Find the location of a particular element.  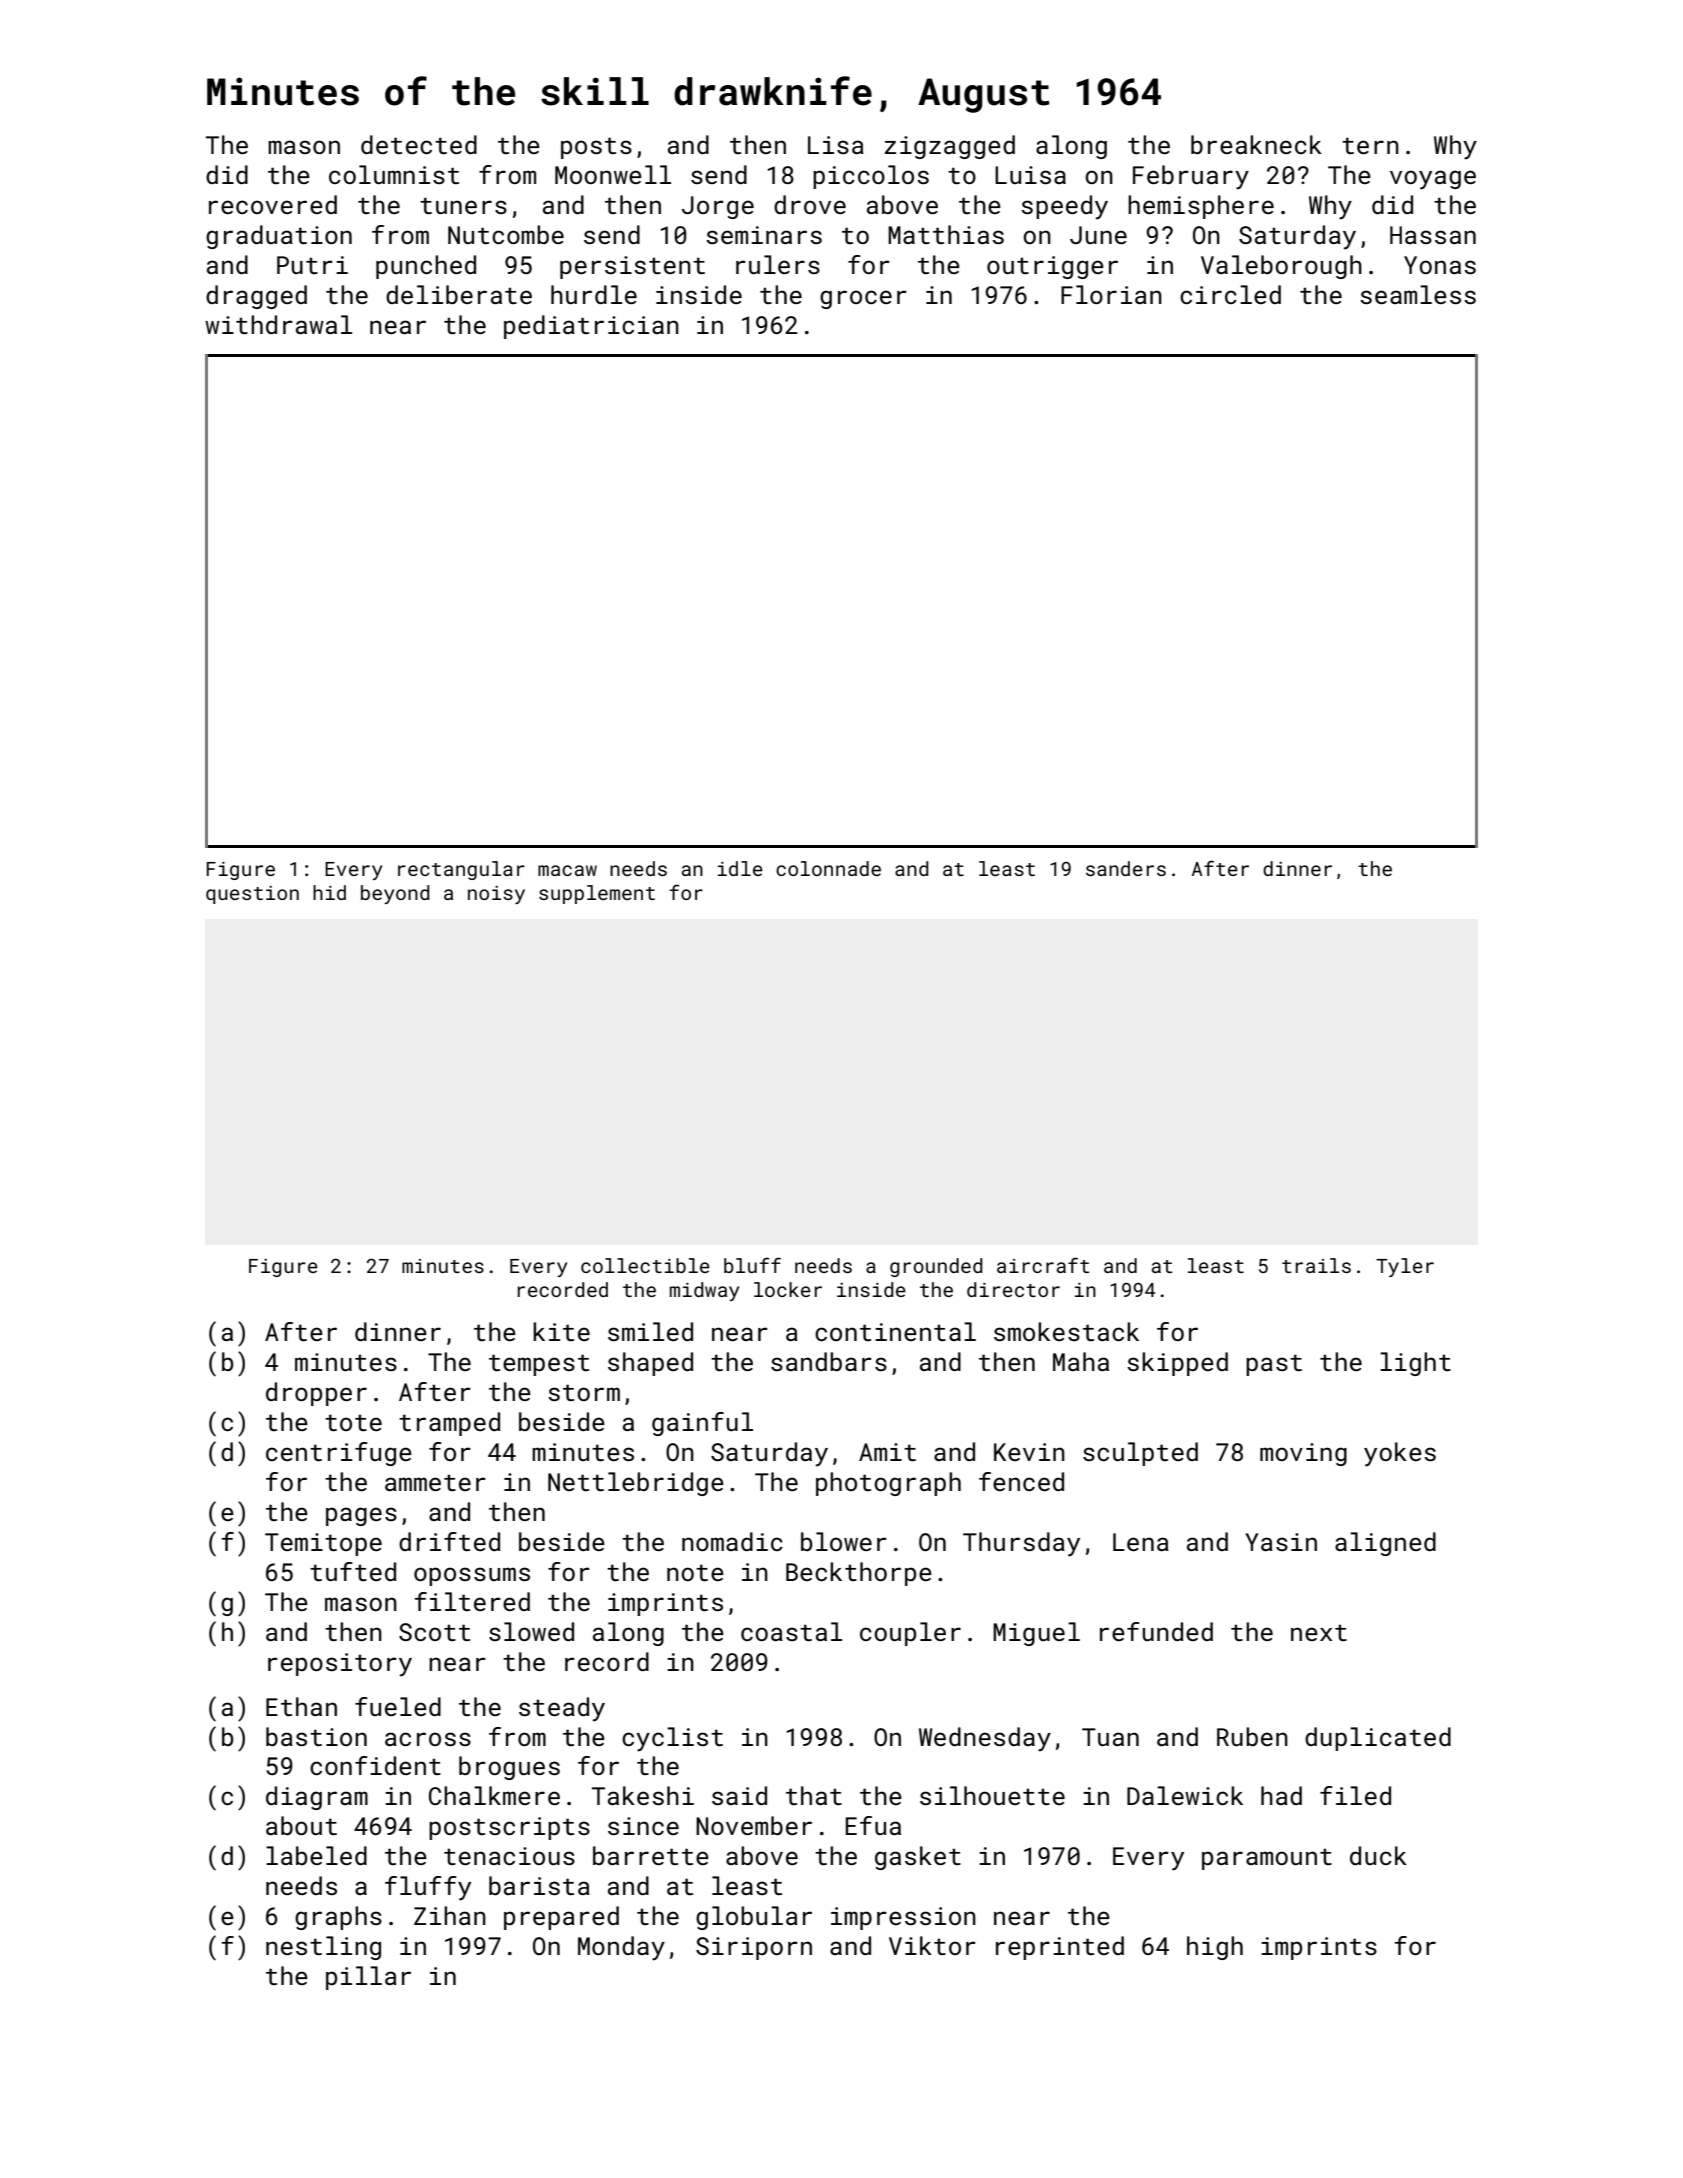

hid is located at coordinates (329, 892).
